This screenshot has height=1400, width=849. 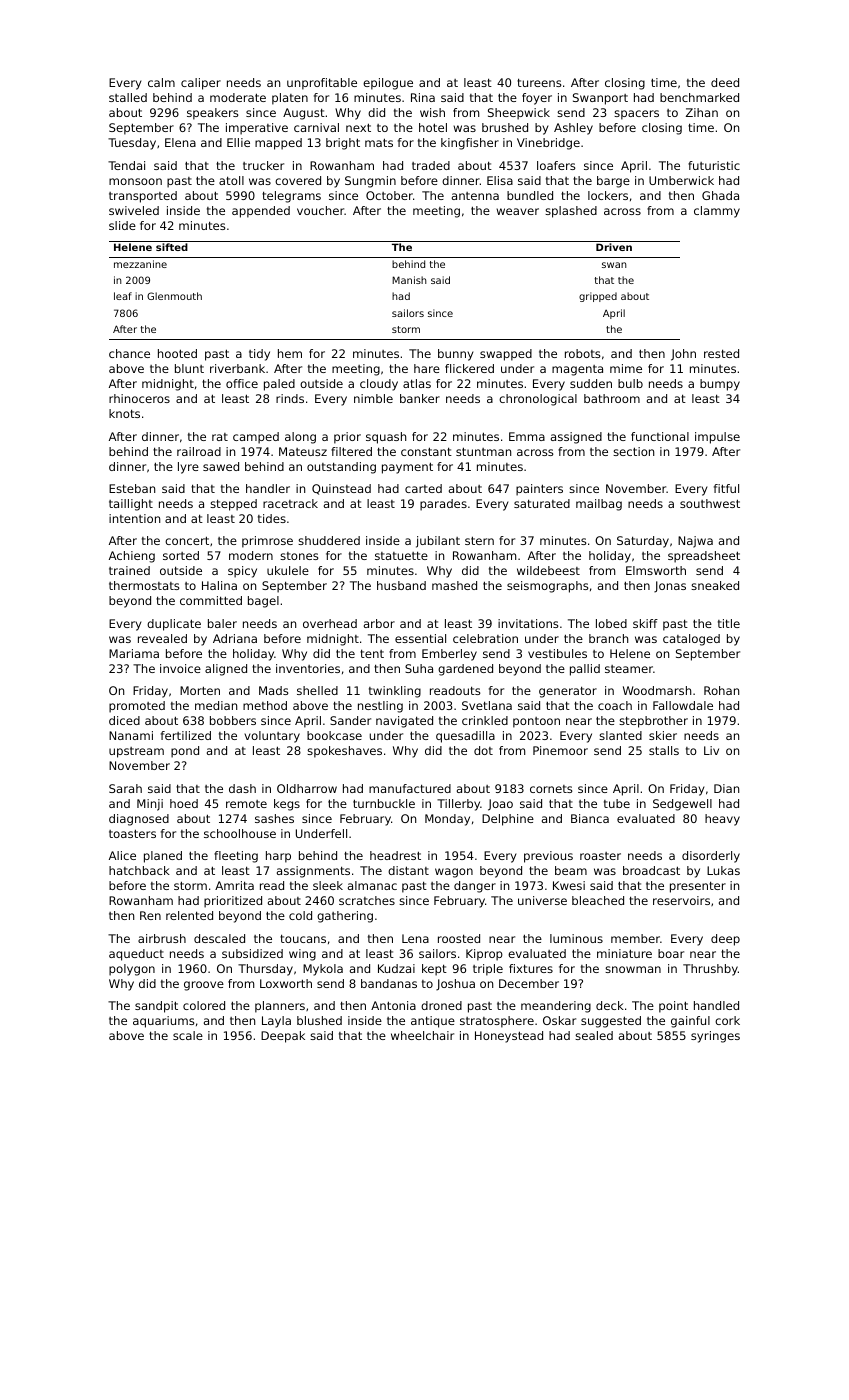 What do you see at coordinates (242, 383) in the screenshot?
I see `office` at bounding box center [242, 383].
